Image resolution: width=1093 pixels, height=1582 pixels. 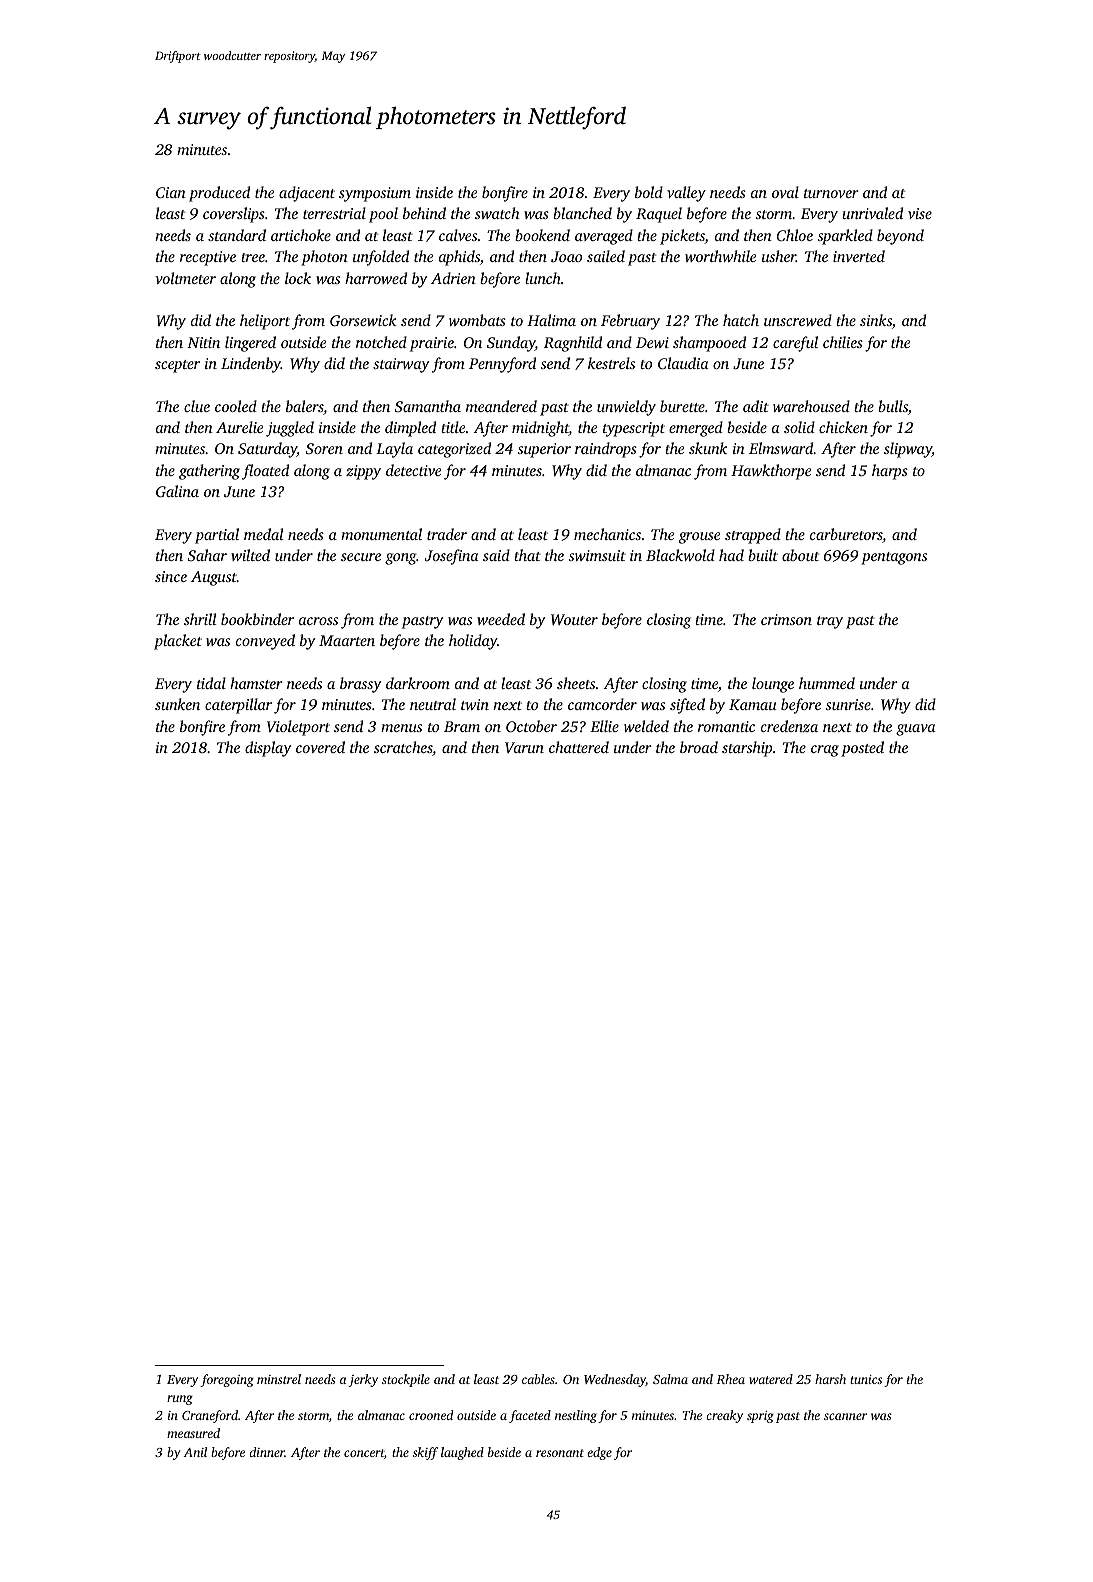 What do you see at coordinates (825, 751) in the image?
I see `crag` at bounding box center [825, 751].
